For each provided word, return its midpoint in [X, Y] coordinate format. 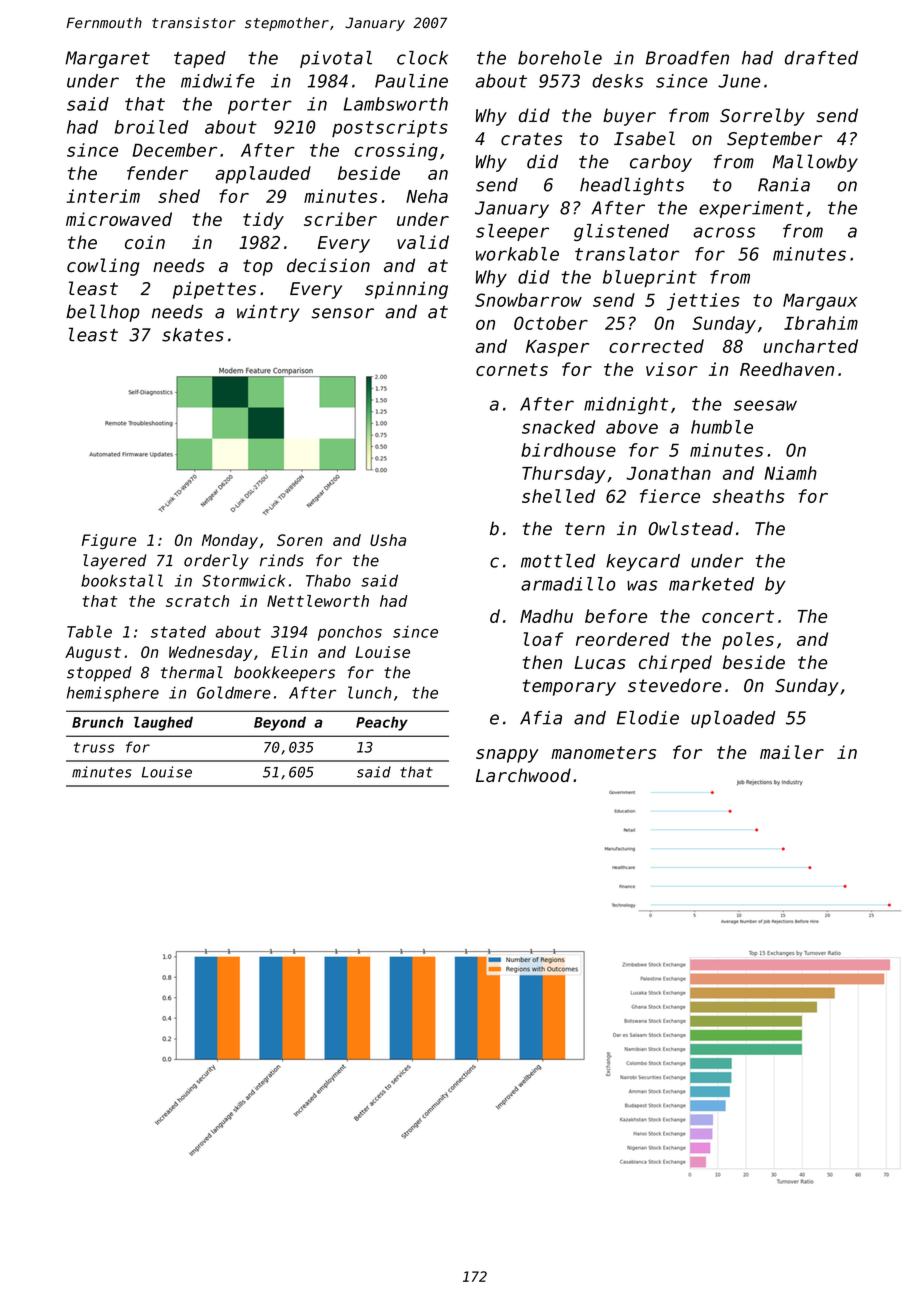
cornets [512, 369]
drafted [821, 58]
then [542, 662]
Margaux [820, 302]
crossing [396, 152]
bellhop [103, 313]
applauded [263, 175]
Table [89, 631]
